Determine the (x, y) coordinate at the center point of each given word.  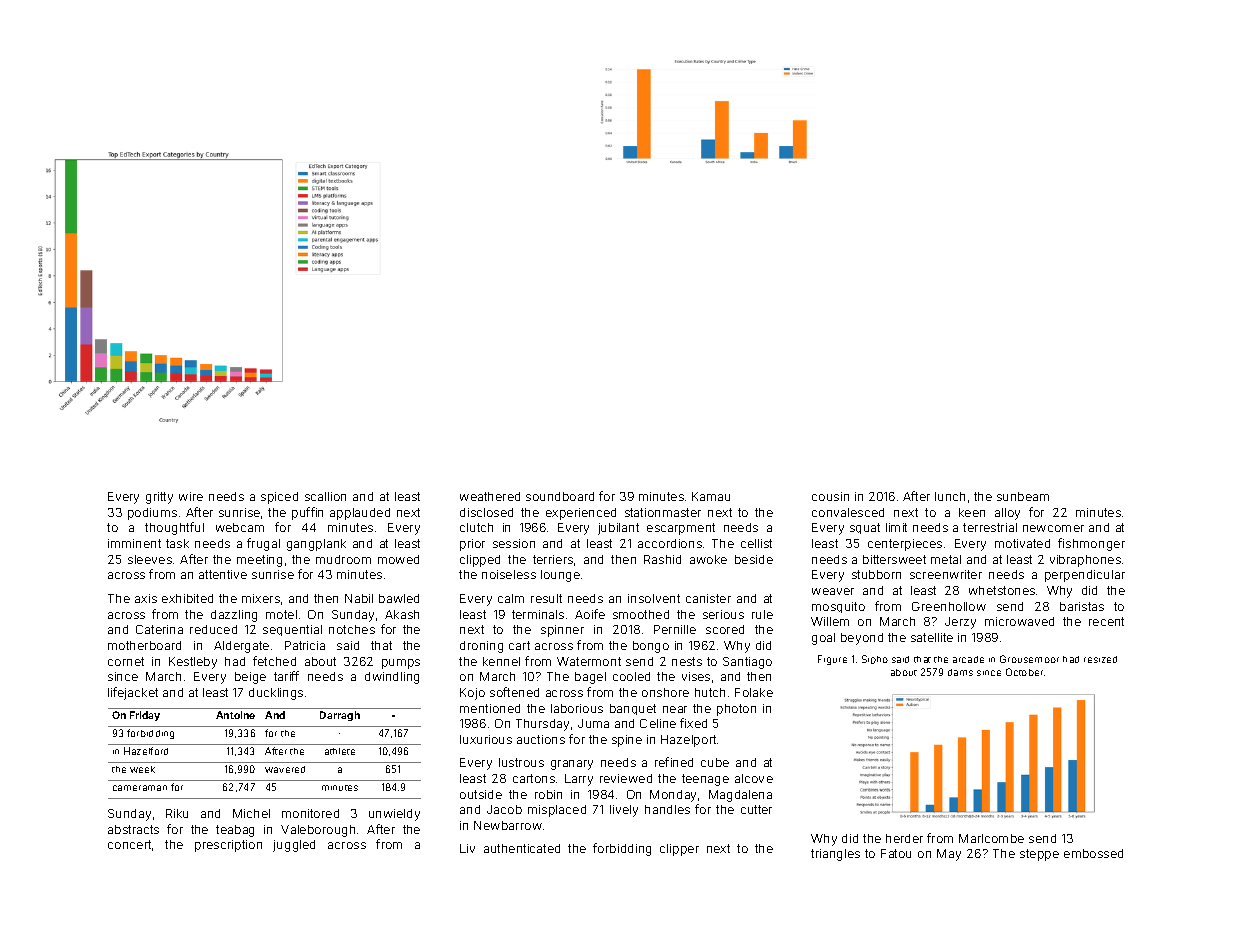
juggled (294, 846)
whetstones (1002, 590)
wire (191, 496)
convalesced (848, 512)
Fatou (896, 853)
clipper (679, 850)
